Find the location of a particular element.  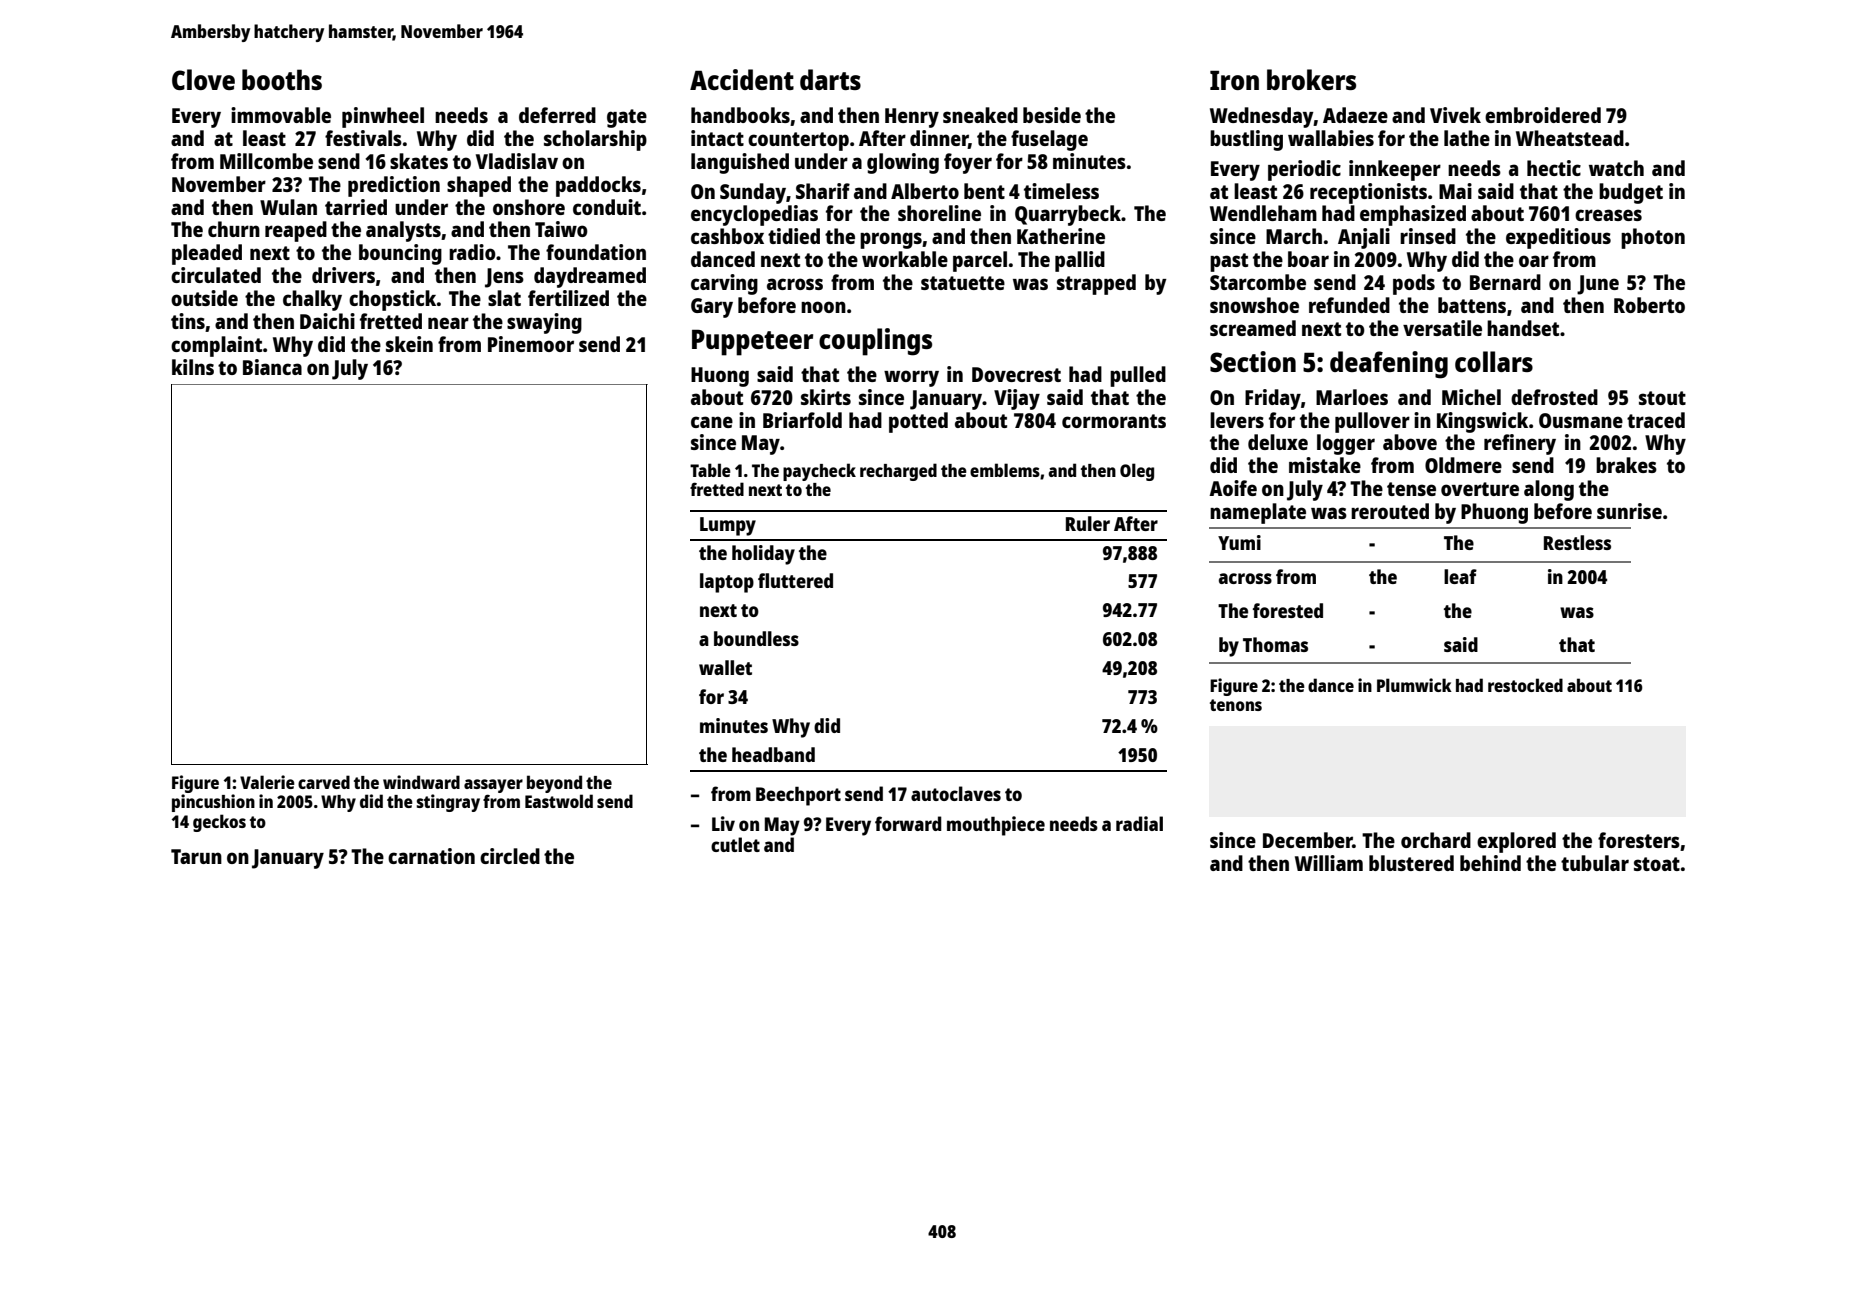

stingray is located at coordinates (448, 803).
